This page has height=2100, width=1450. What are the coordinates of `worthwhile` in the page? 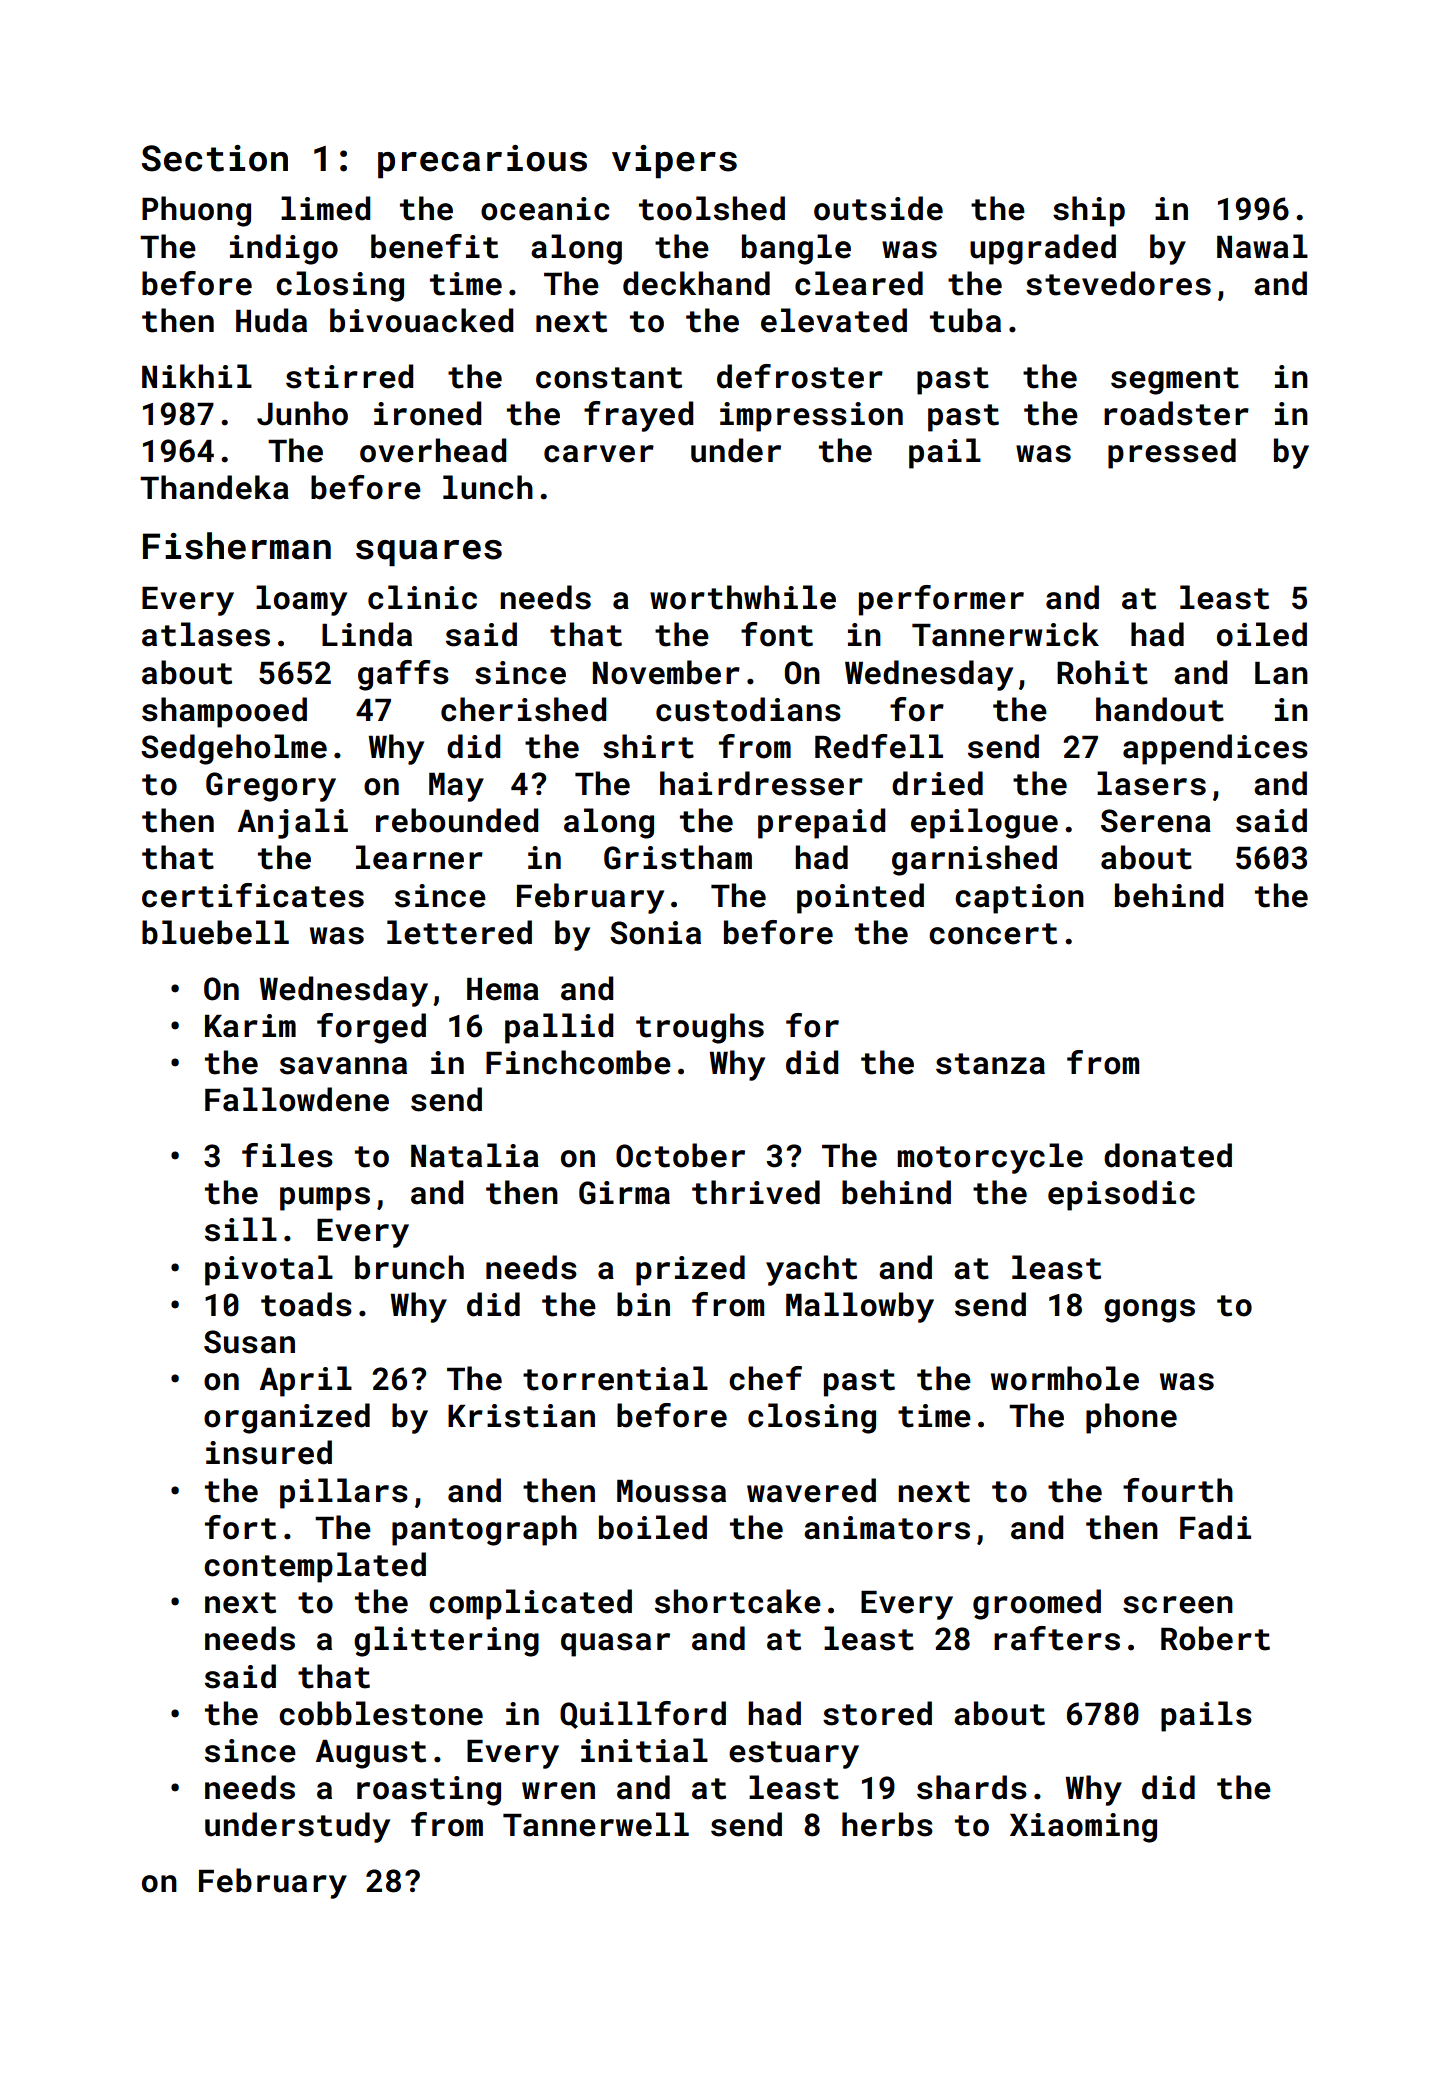 It's located at (743, 597).
